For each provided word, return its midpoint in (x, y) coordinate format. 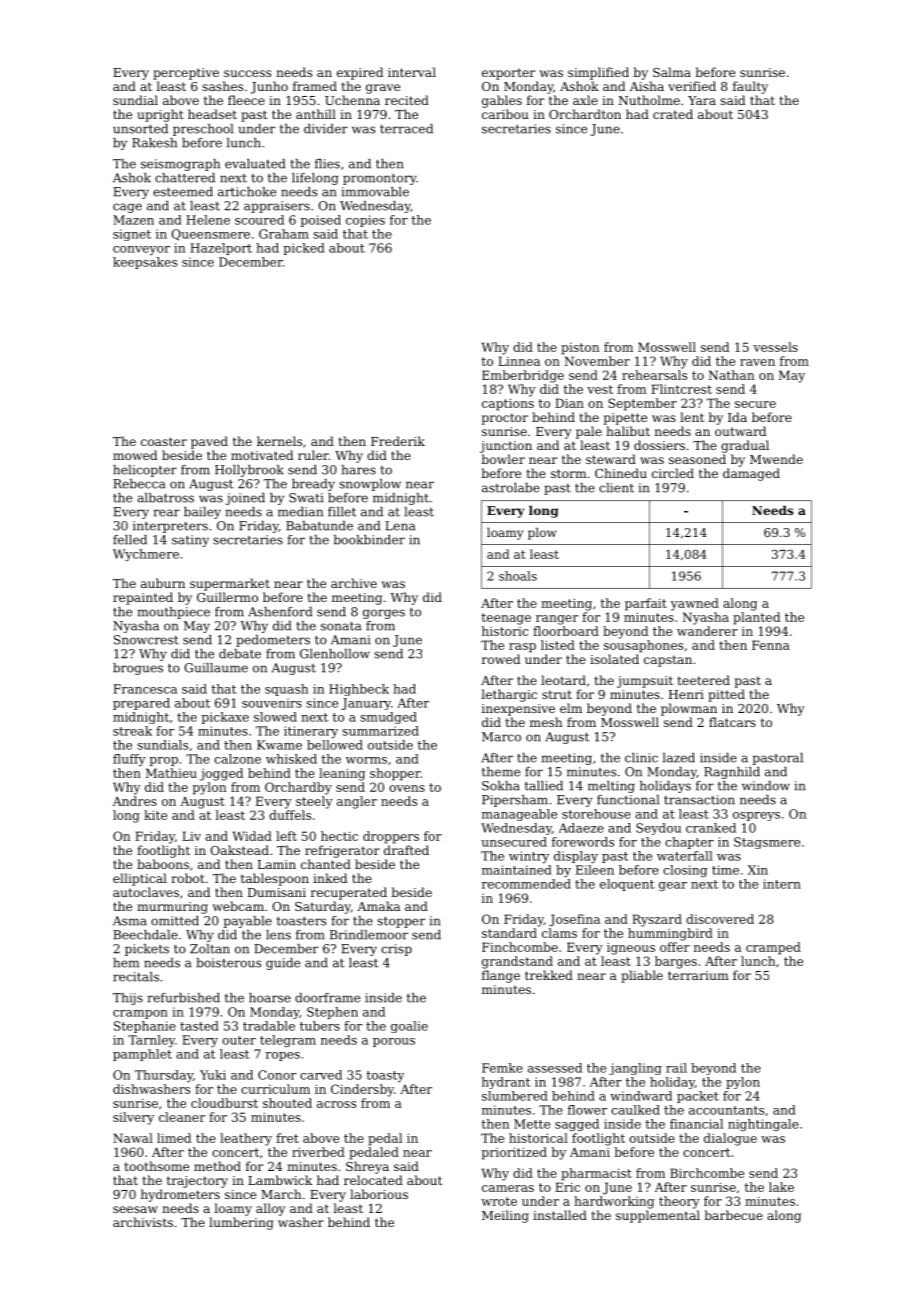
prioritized (514, 1153)
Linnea (519, 361)
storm (569, 473)
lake (781, 1187)
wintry (529, 857)
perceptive (186, 74)
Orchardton (585, 114)
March (281, 1194)
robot (188, 878)
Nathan (731, 375)
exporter (508, 74)
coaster (164, 441)
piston (580, 349)
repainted (143, 598)
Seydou (658, 829)
